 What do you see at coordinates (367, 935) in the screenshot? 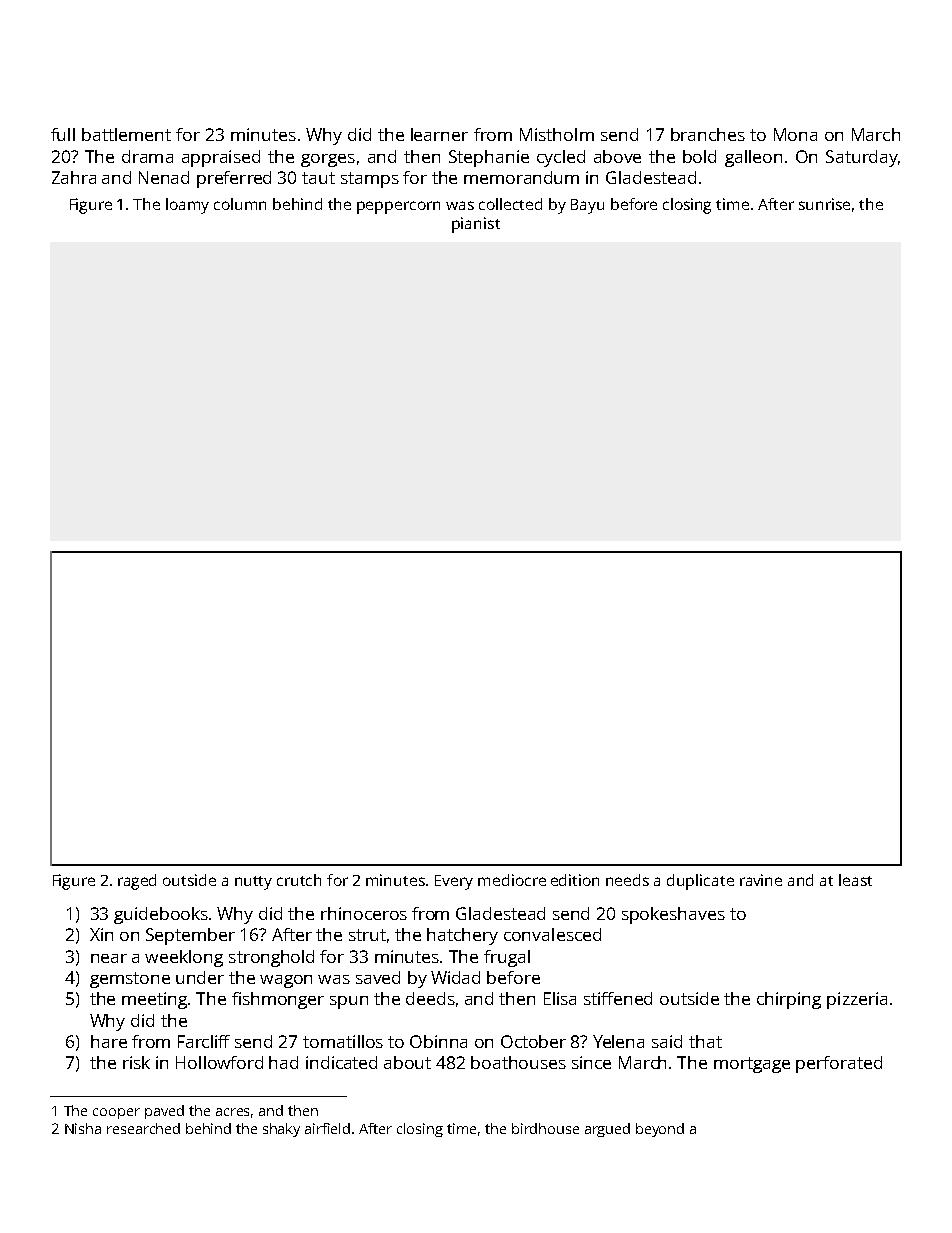
I see `strut` at bounding box center [367, 935].
